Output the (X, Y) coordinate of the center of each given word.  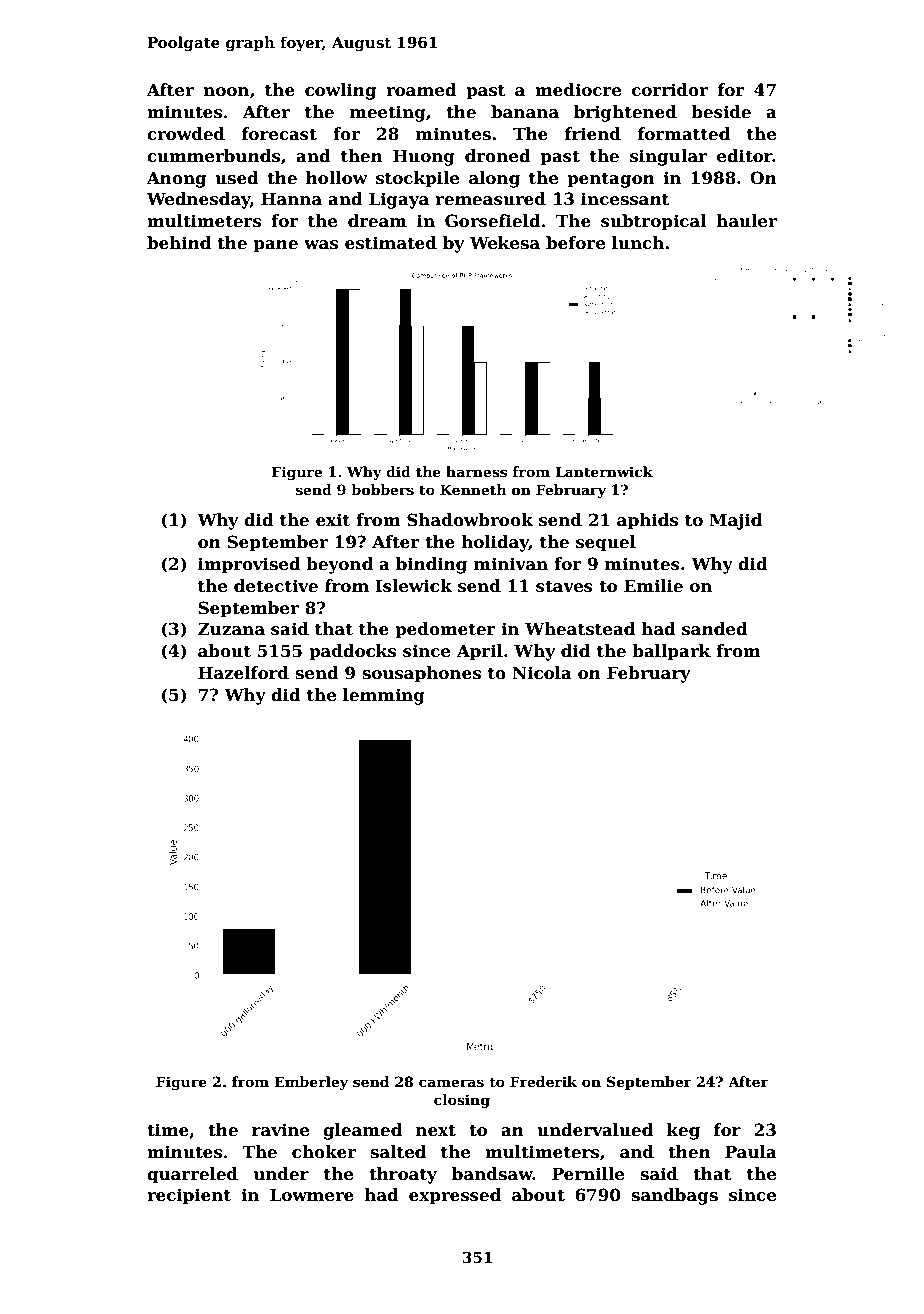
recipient (189, 1196)
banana (525, 112)
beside (721, 112)
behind (179, 243)
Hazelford (243, 673)
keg (683, 1131)
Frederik (543, 1081)
